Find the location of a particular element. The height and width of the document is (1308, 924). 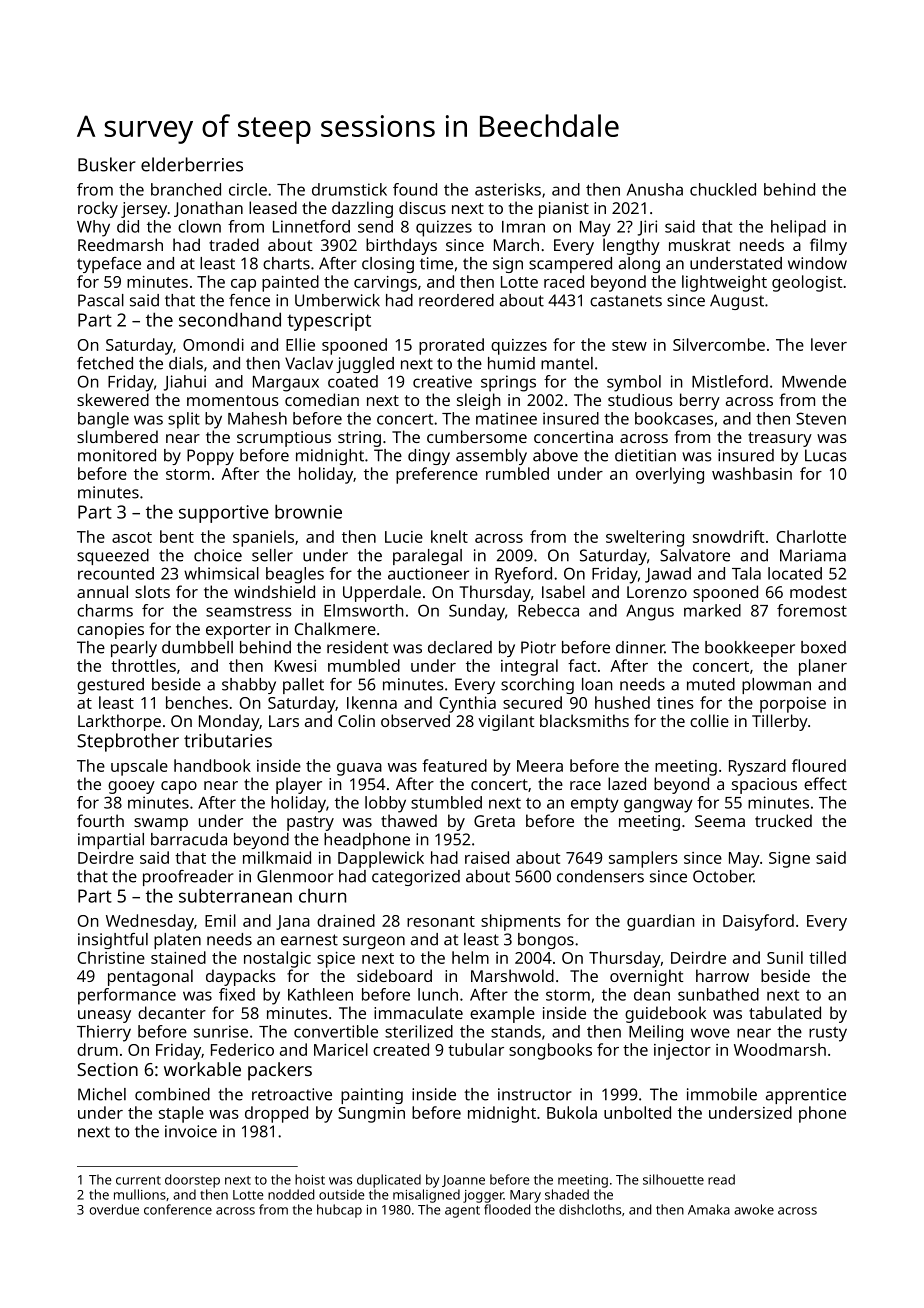

castanets is located at coordinates (626, 301).
